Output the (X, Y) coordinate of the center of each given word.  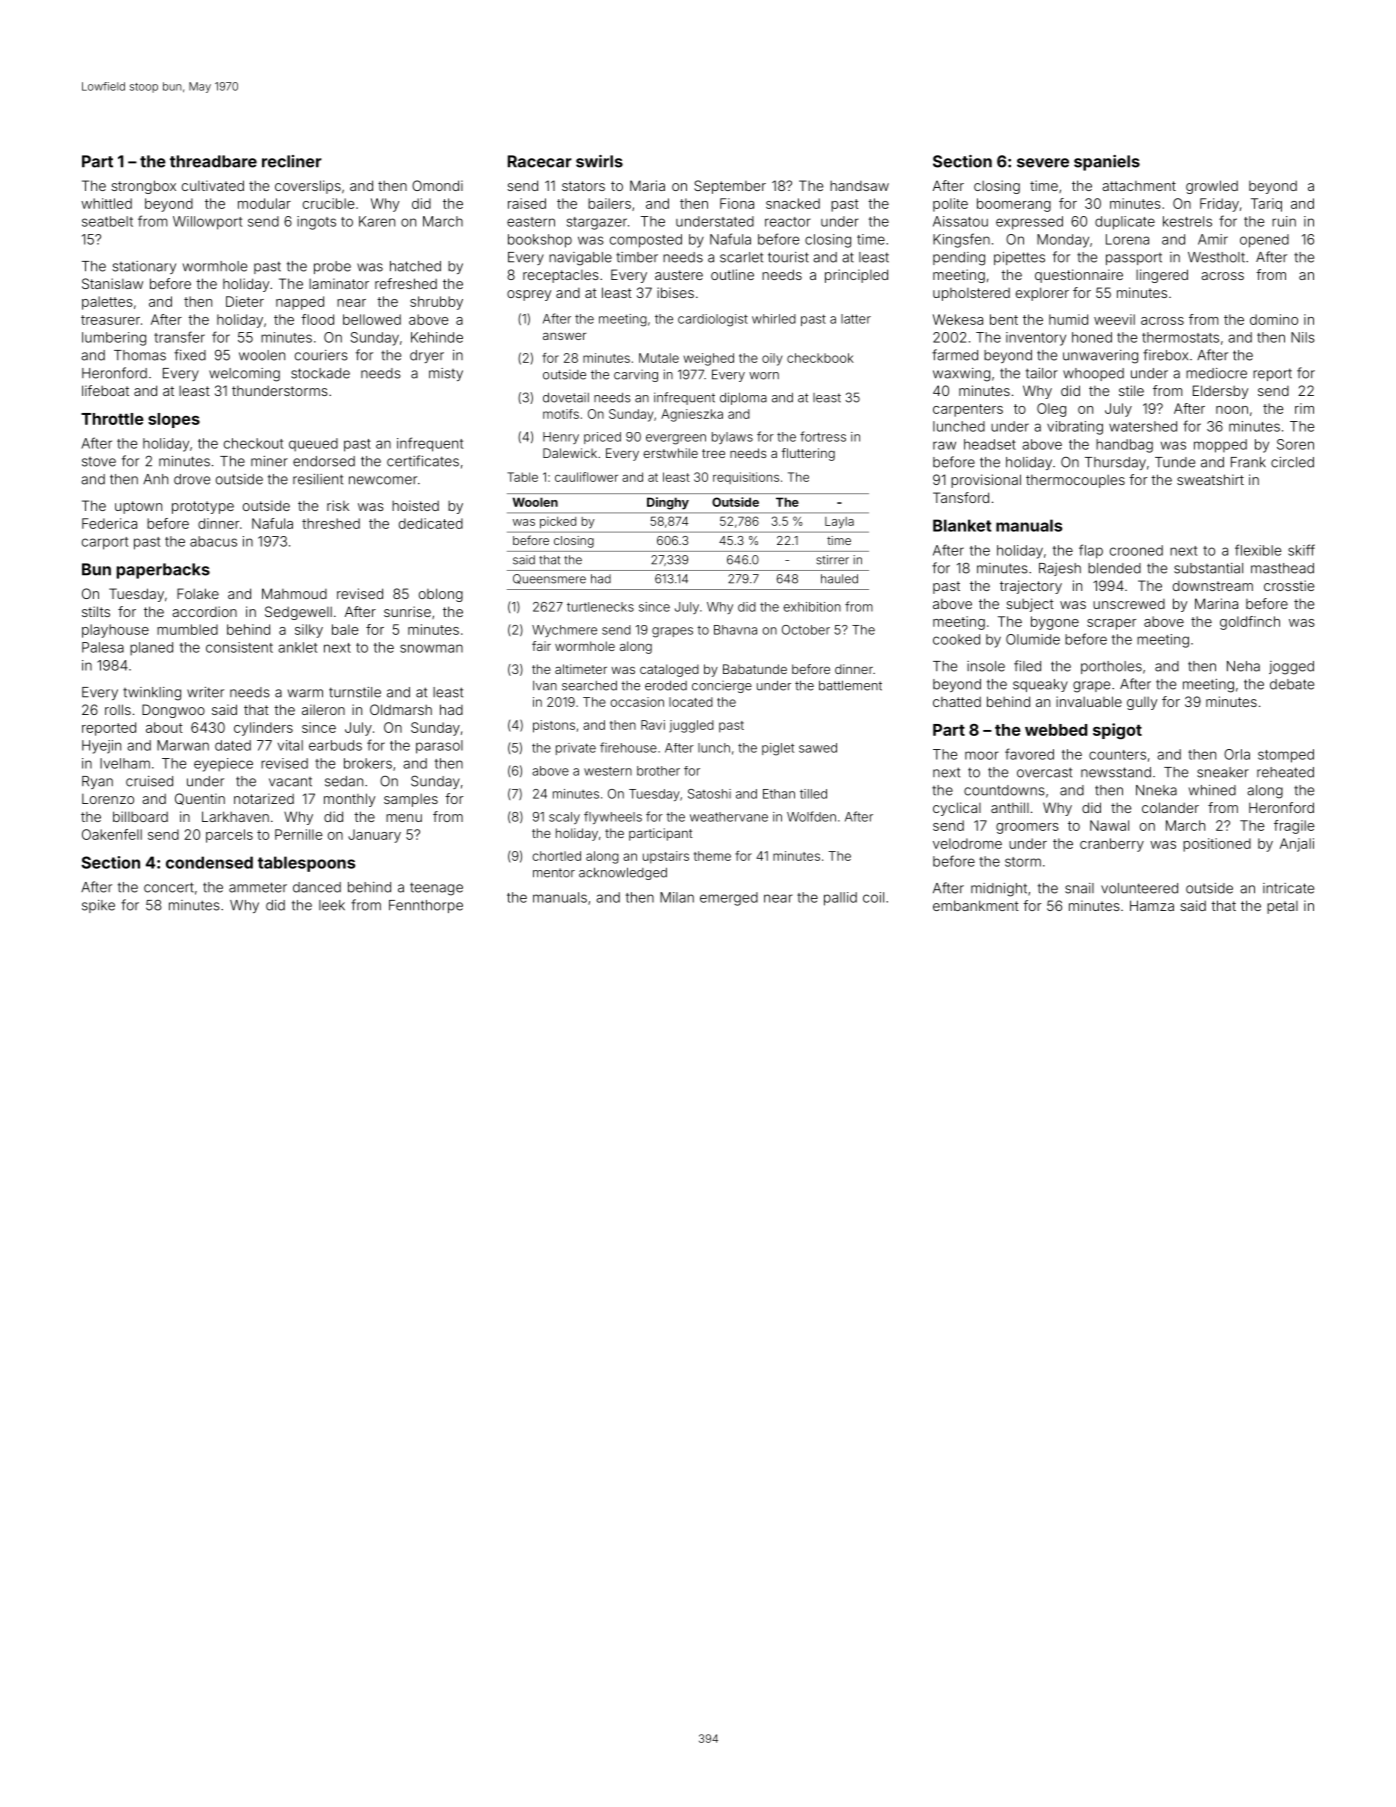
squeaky (1040, 685)
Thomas (140, 355)
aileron (323, 709)
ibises (675, 292)
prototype (203, 507)
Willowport (207, 223)
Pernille (298, 834)
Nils (1303, 337)
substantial (1208, 568)
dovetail (566, 398)
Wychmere (564, 631)
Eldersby (1220, 392)
